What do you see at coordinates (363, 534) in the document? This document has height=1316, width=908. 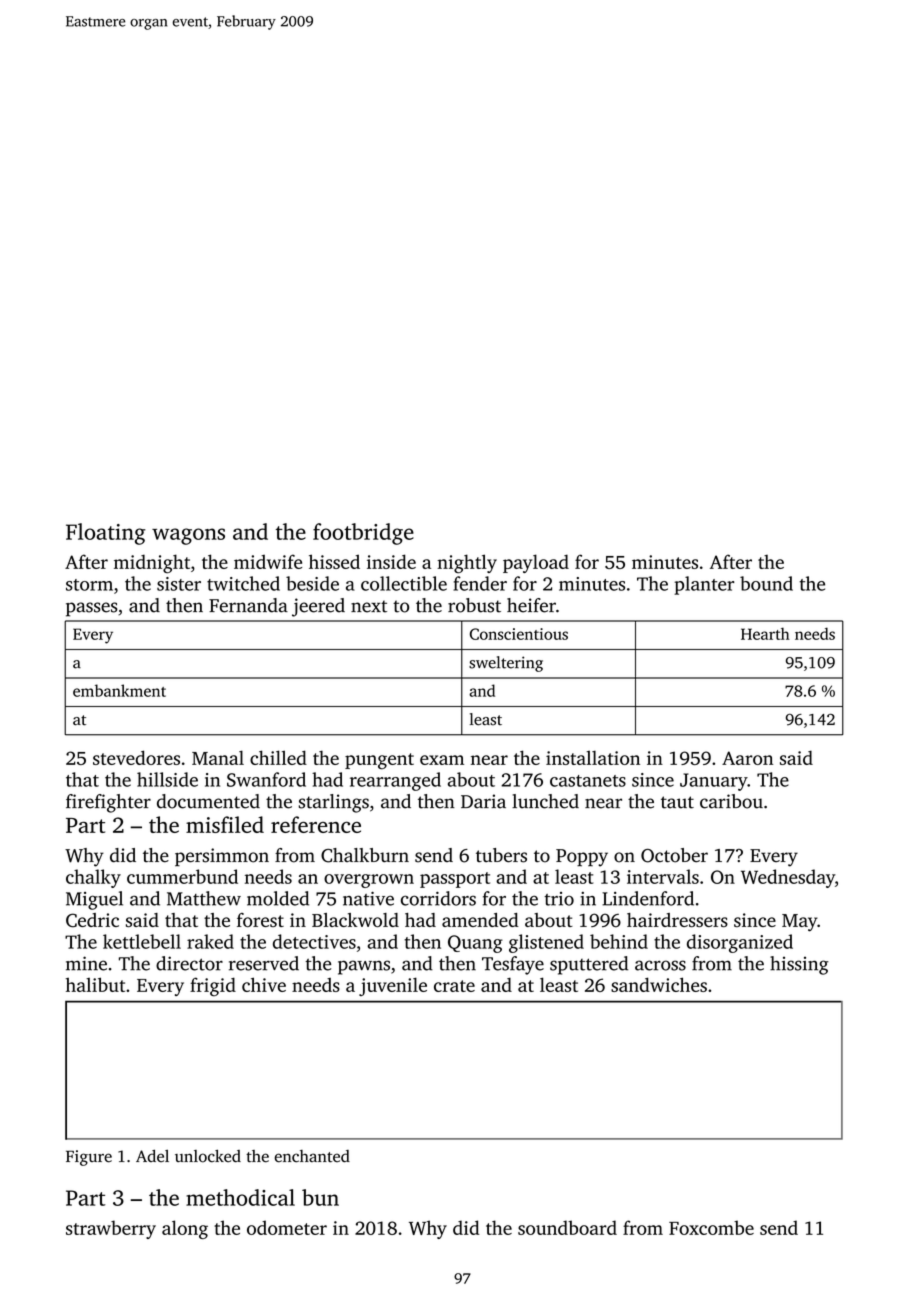 I see `footbridge` at bounding box center [363, 534].
